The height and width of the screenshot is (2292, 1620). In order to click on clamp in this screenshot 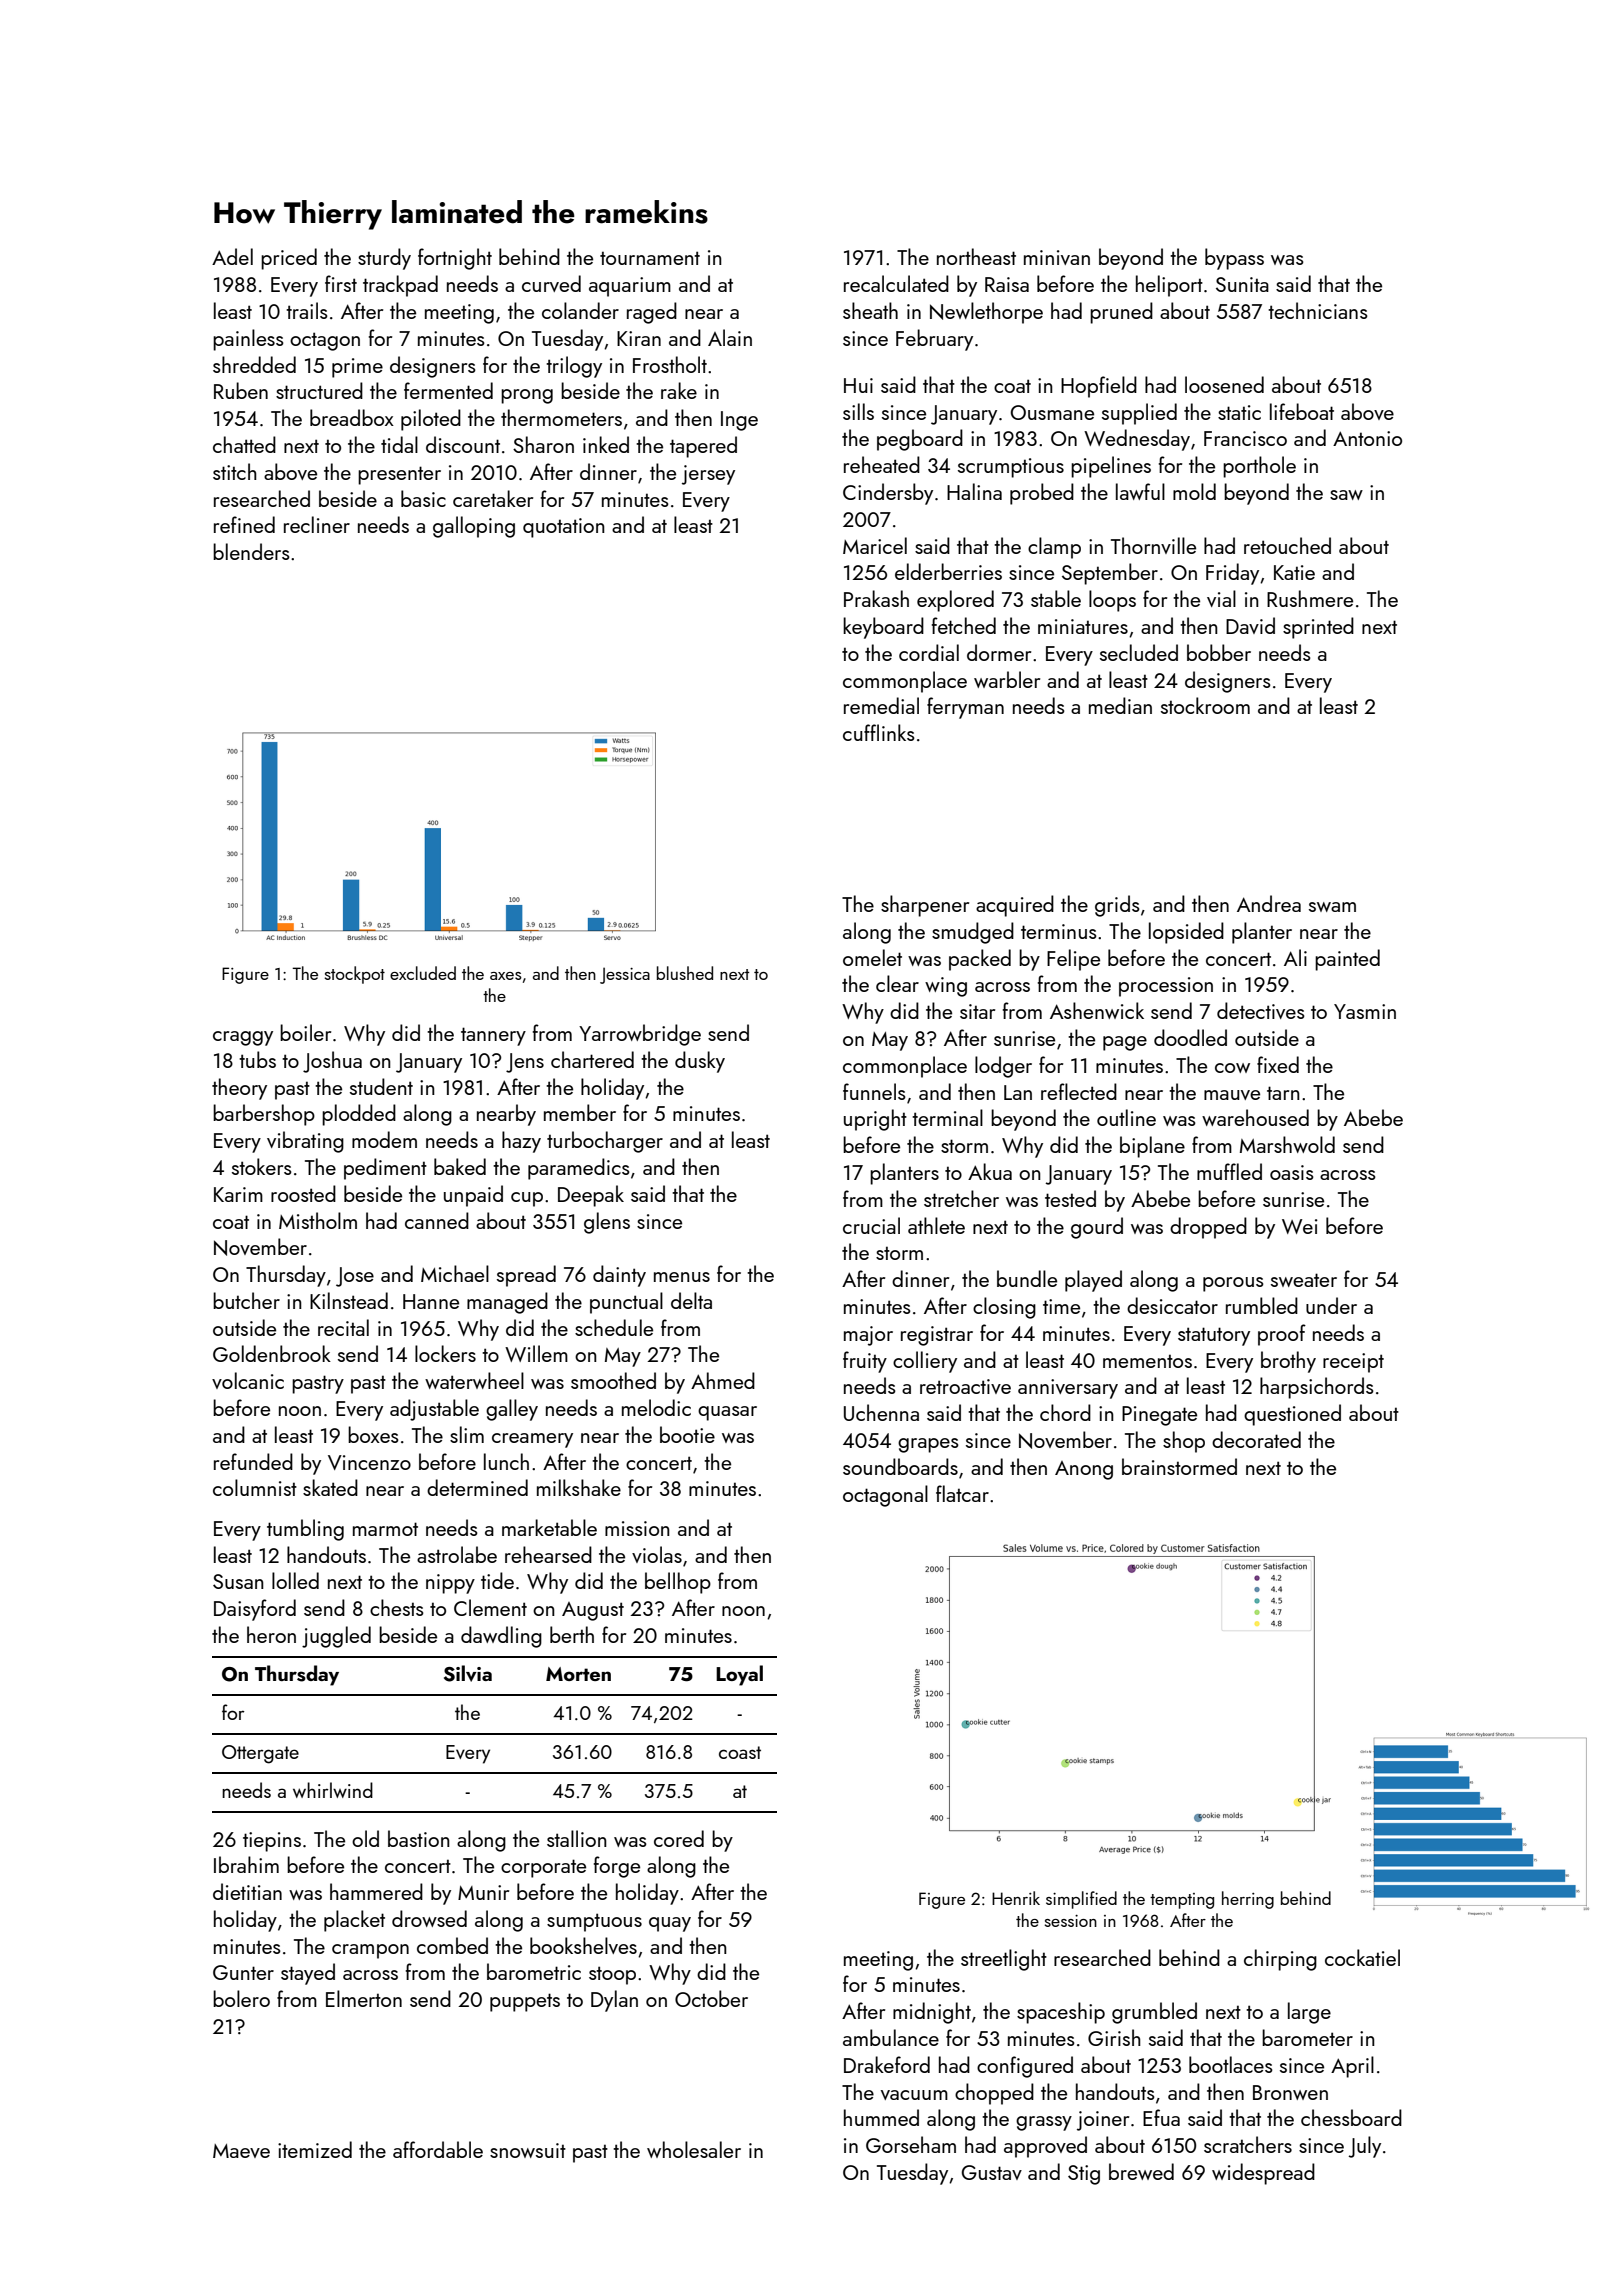, I will do `click(1054, 548)`.
